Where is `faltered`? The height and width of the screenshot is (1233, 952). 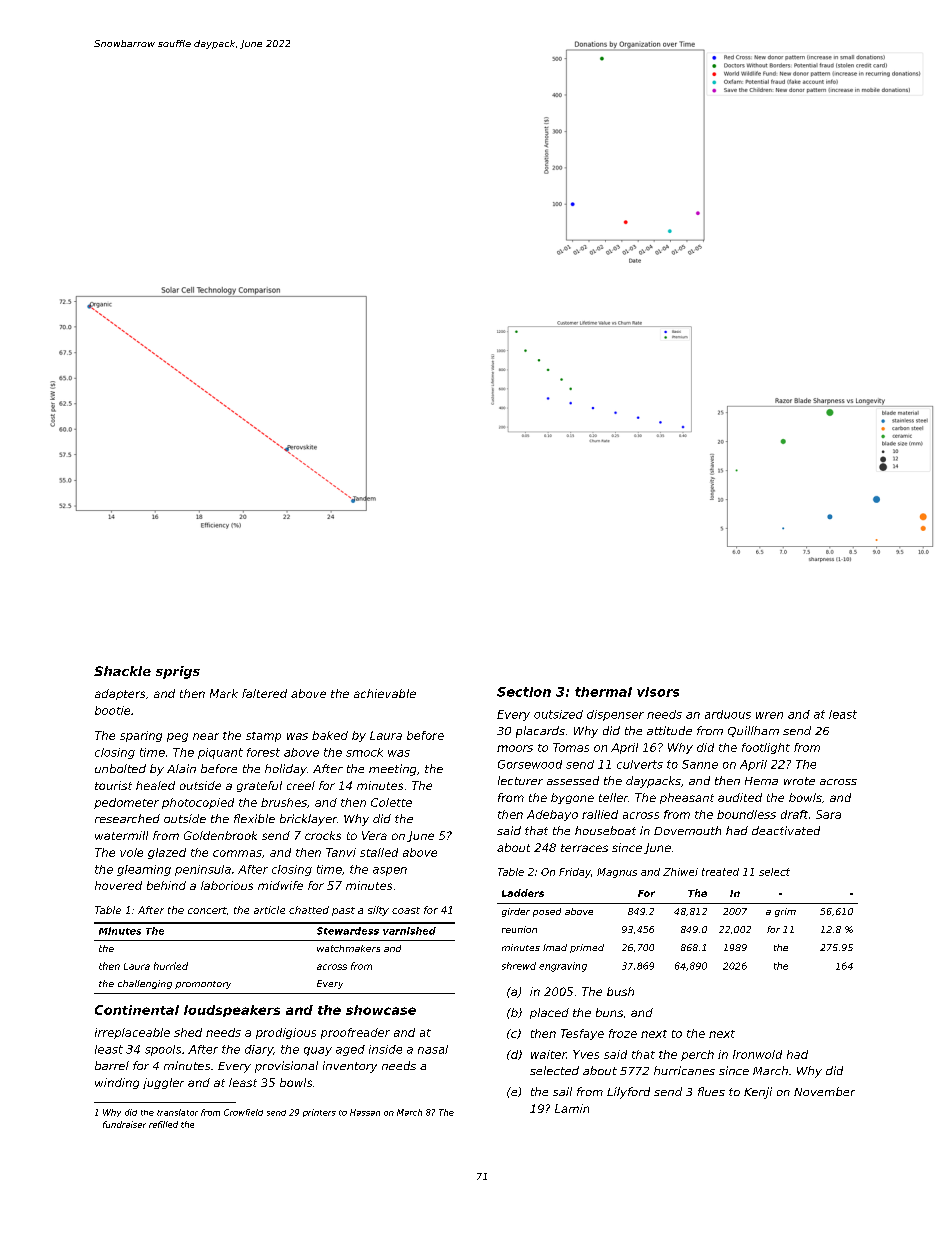
faltered is located at coordinates (264, 693).
